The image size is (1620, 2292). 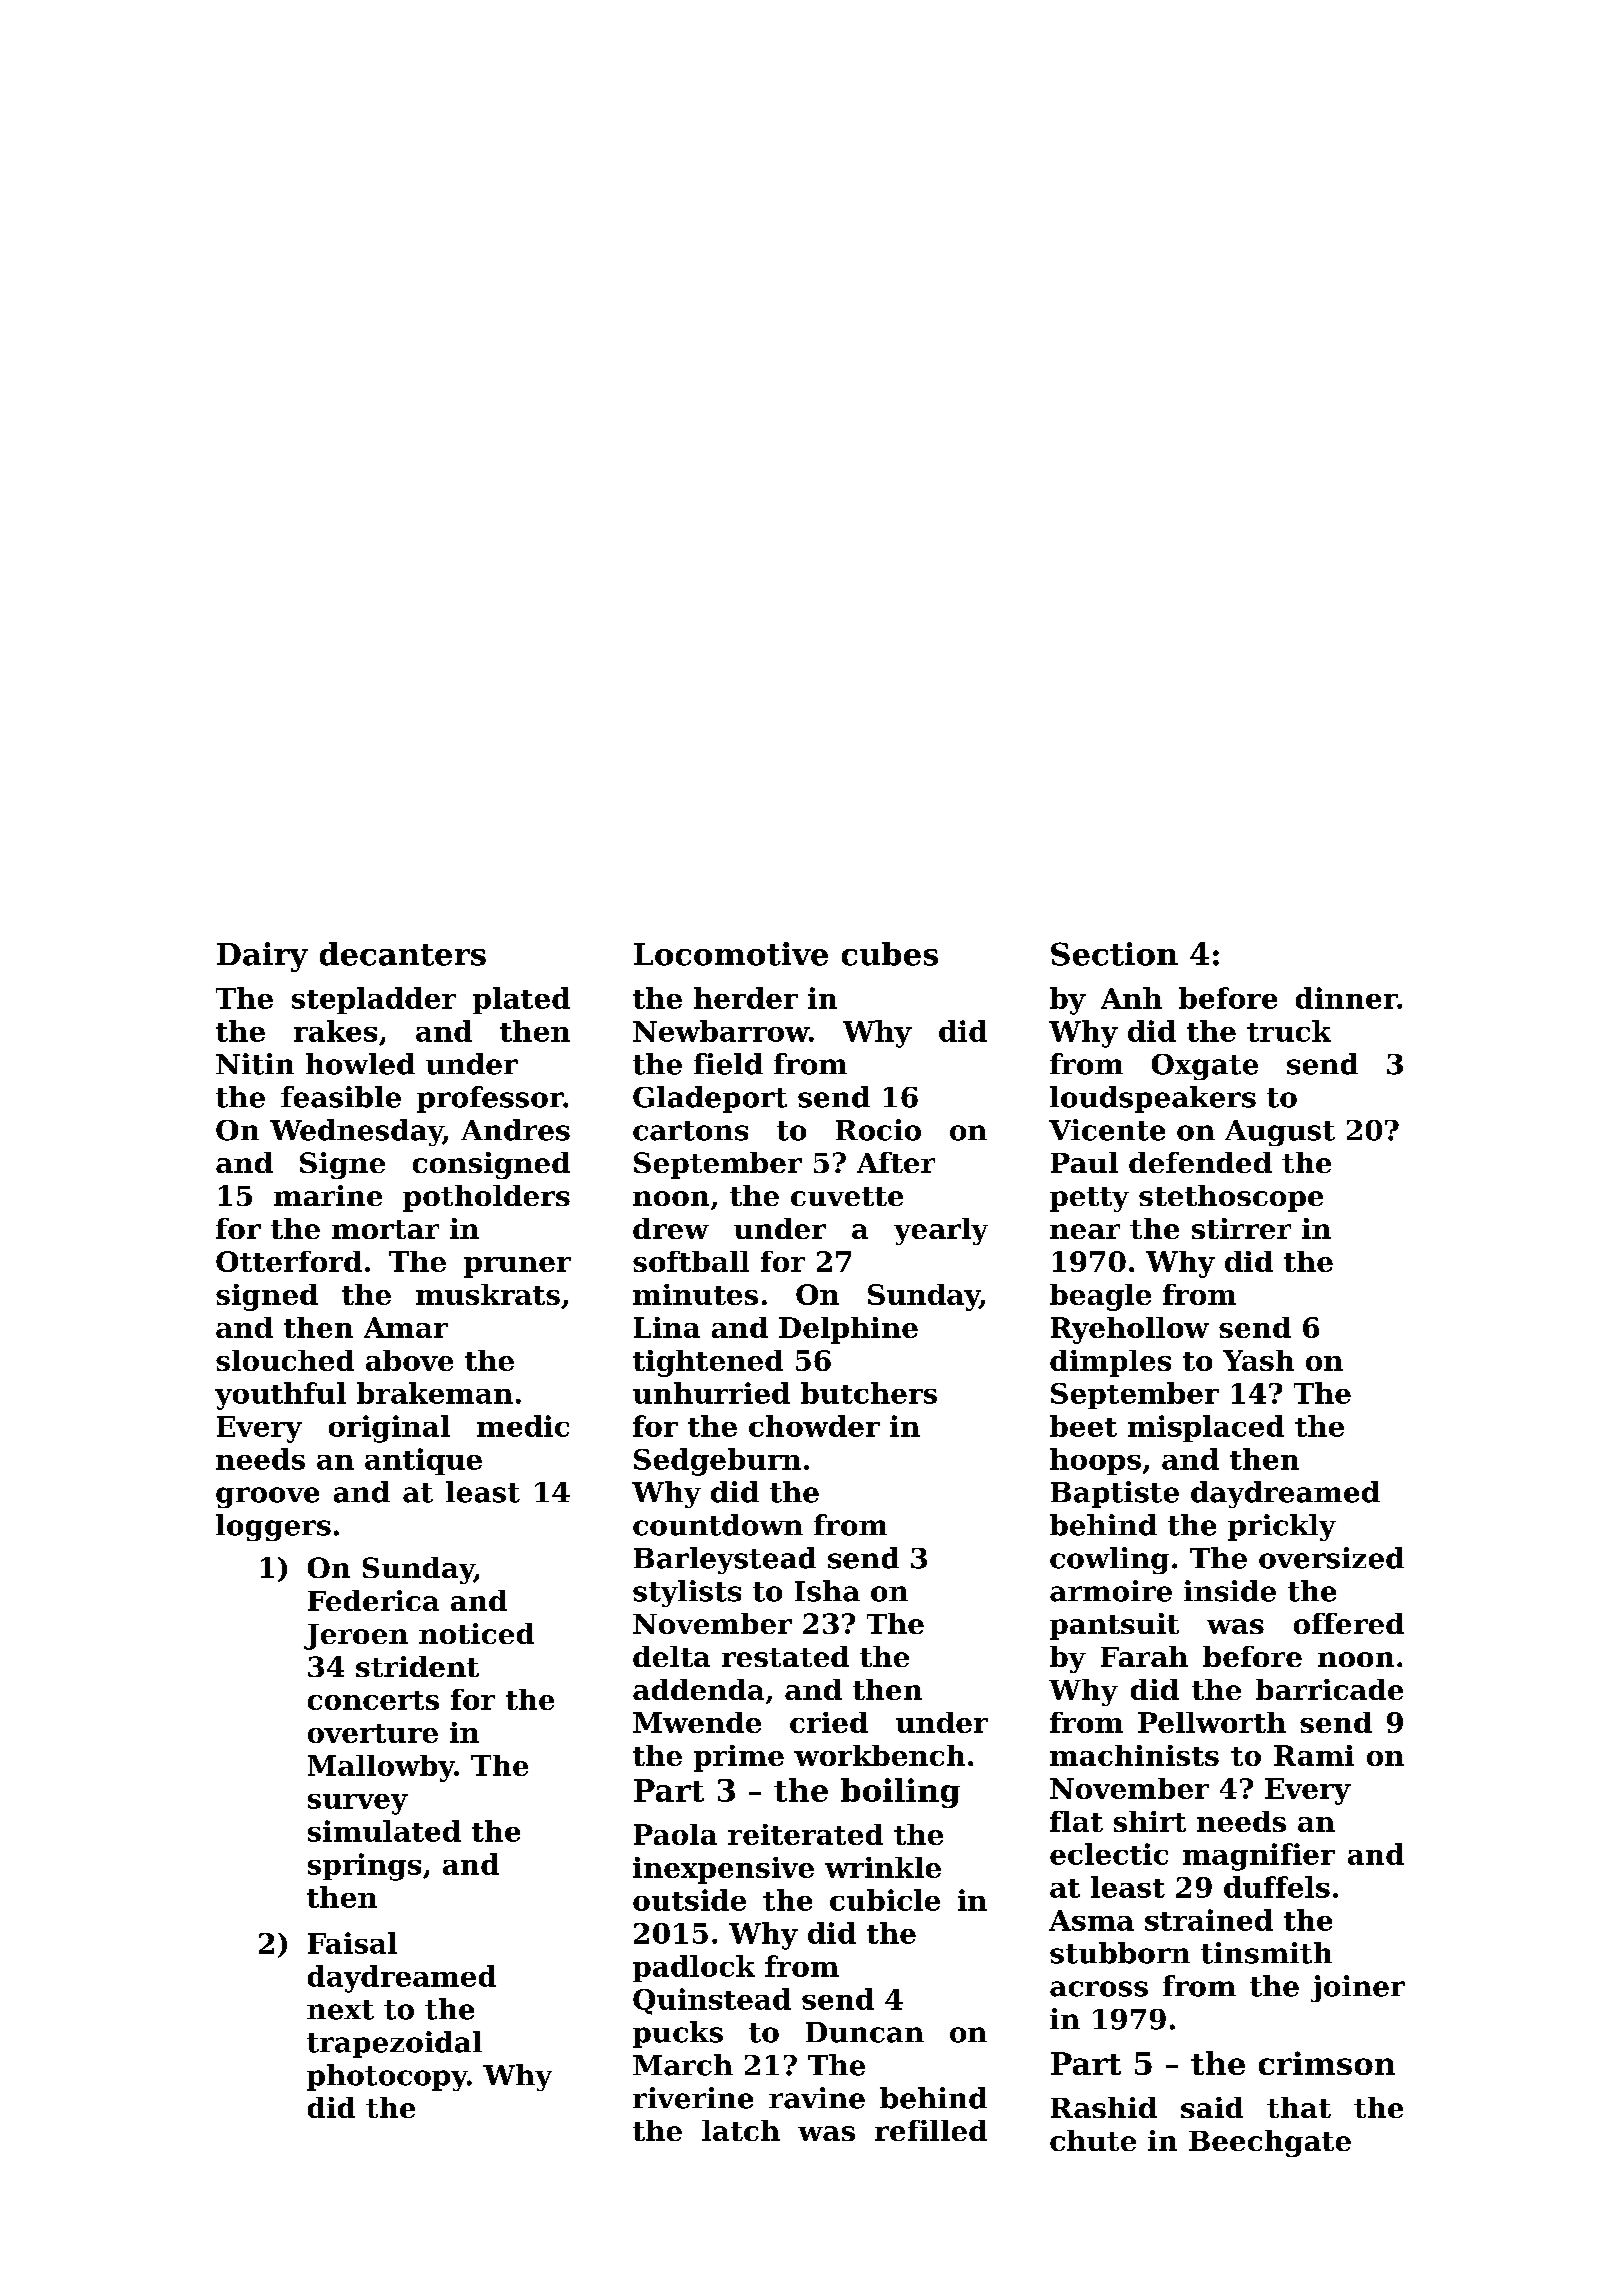 What do you see at coordinates (521, 1000) in the page?
I see `plated` at bounding box center [521, 1000].
